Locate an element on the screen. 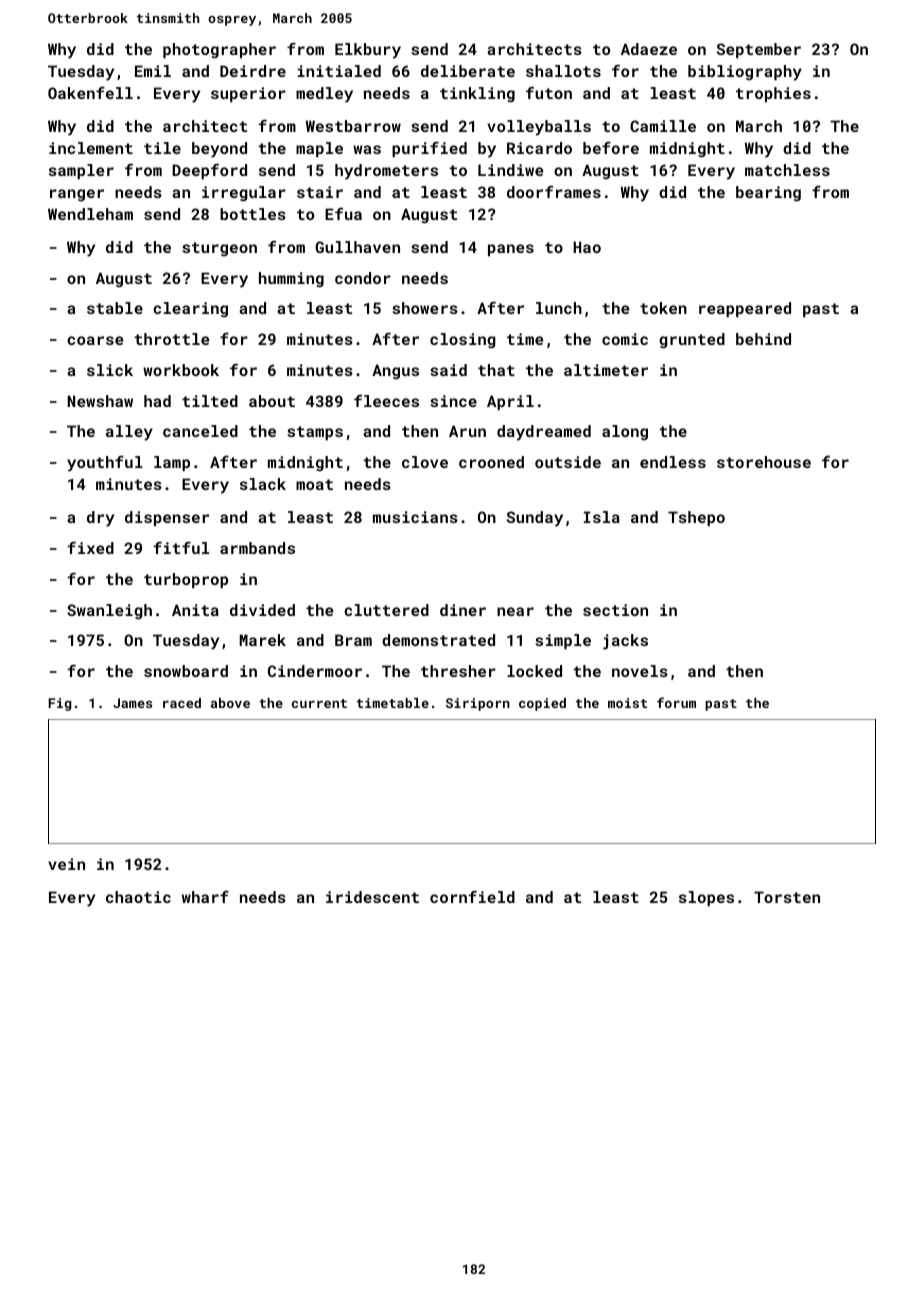  musicians is located at coordinates (415, 517).
